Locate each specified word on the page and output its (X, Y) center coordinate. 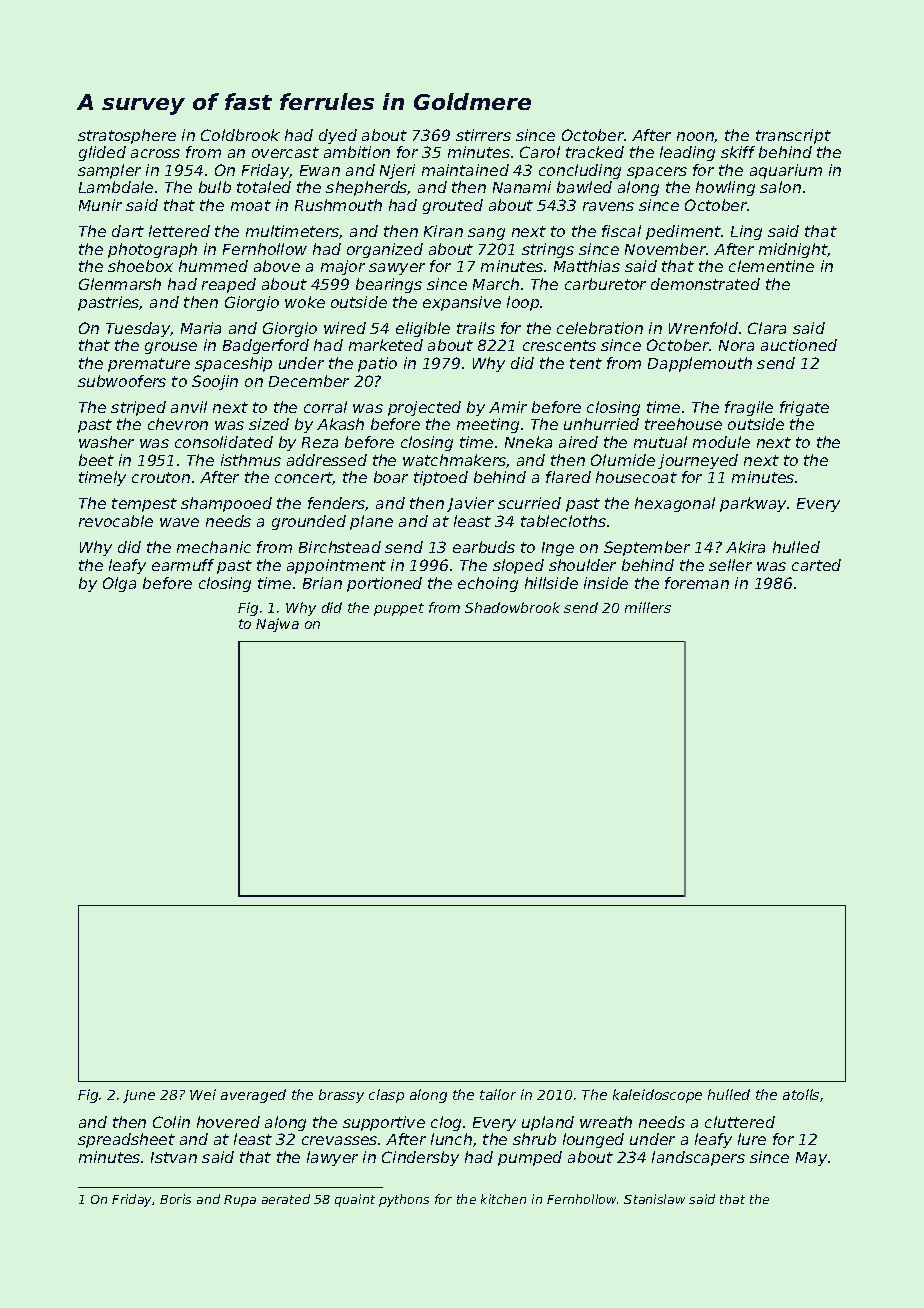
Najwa (277, 625)
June (139, 1096)
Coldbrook (240, 135)
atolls (801, 1094)
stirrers (483, 135)
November (665, 249)
